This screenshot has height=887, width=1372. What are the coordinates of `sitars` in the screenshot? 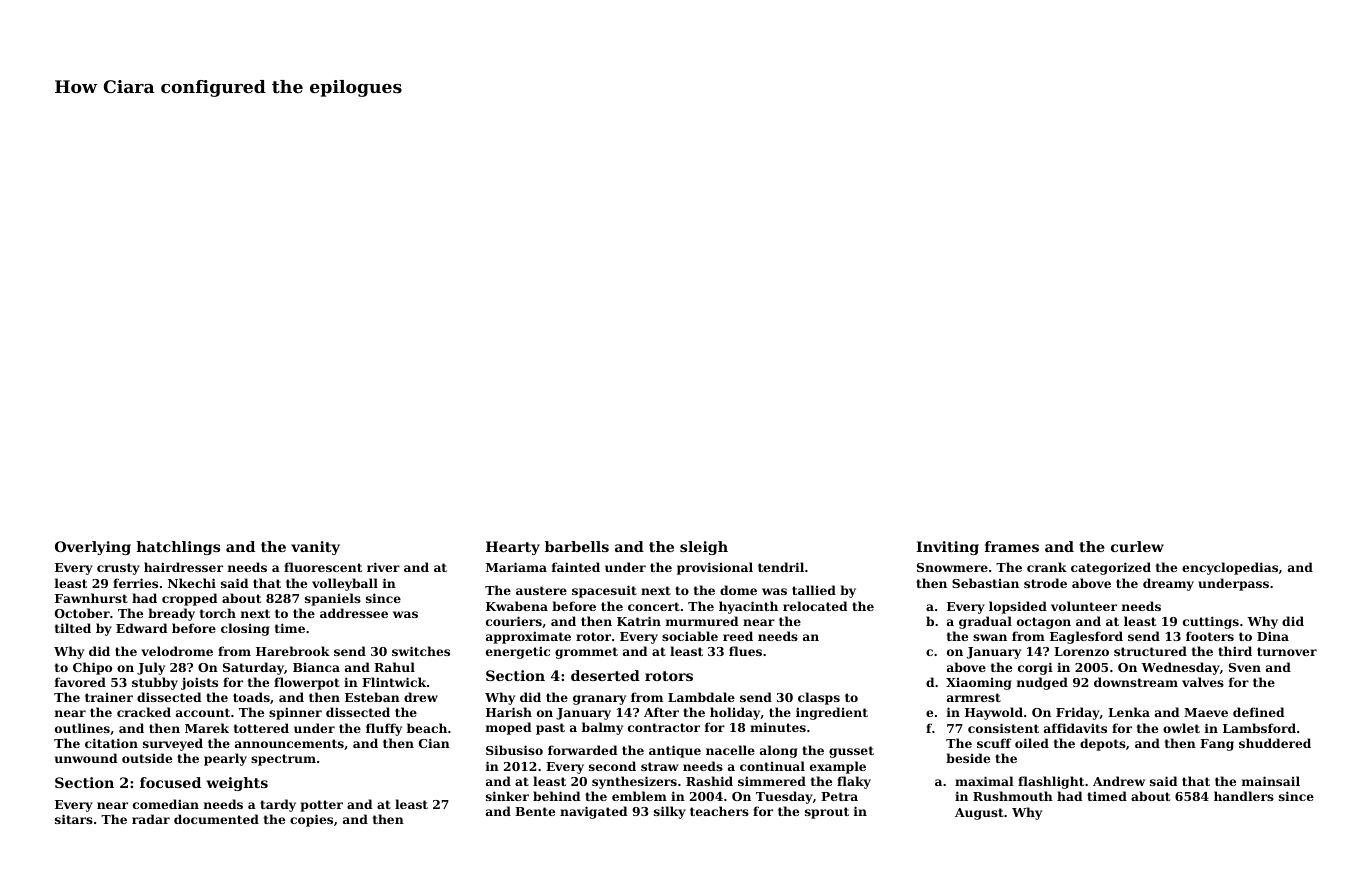 It's located at (74, 819).
